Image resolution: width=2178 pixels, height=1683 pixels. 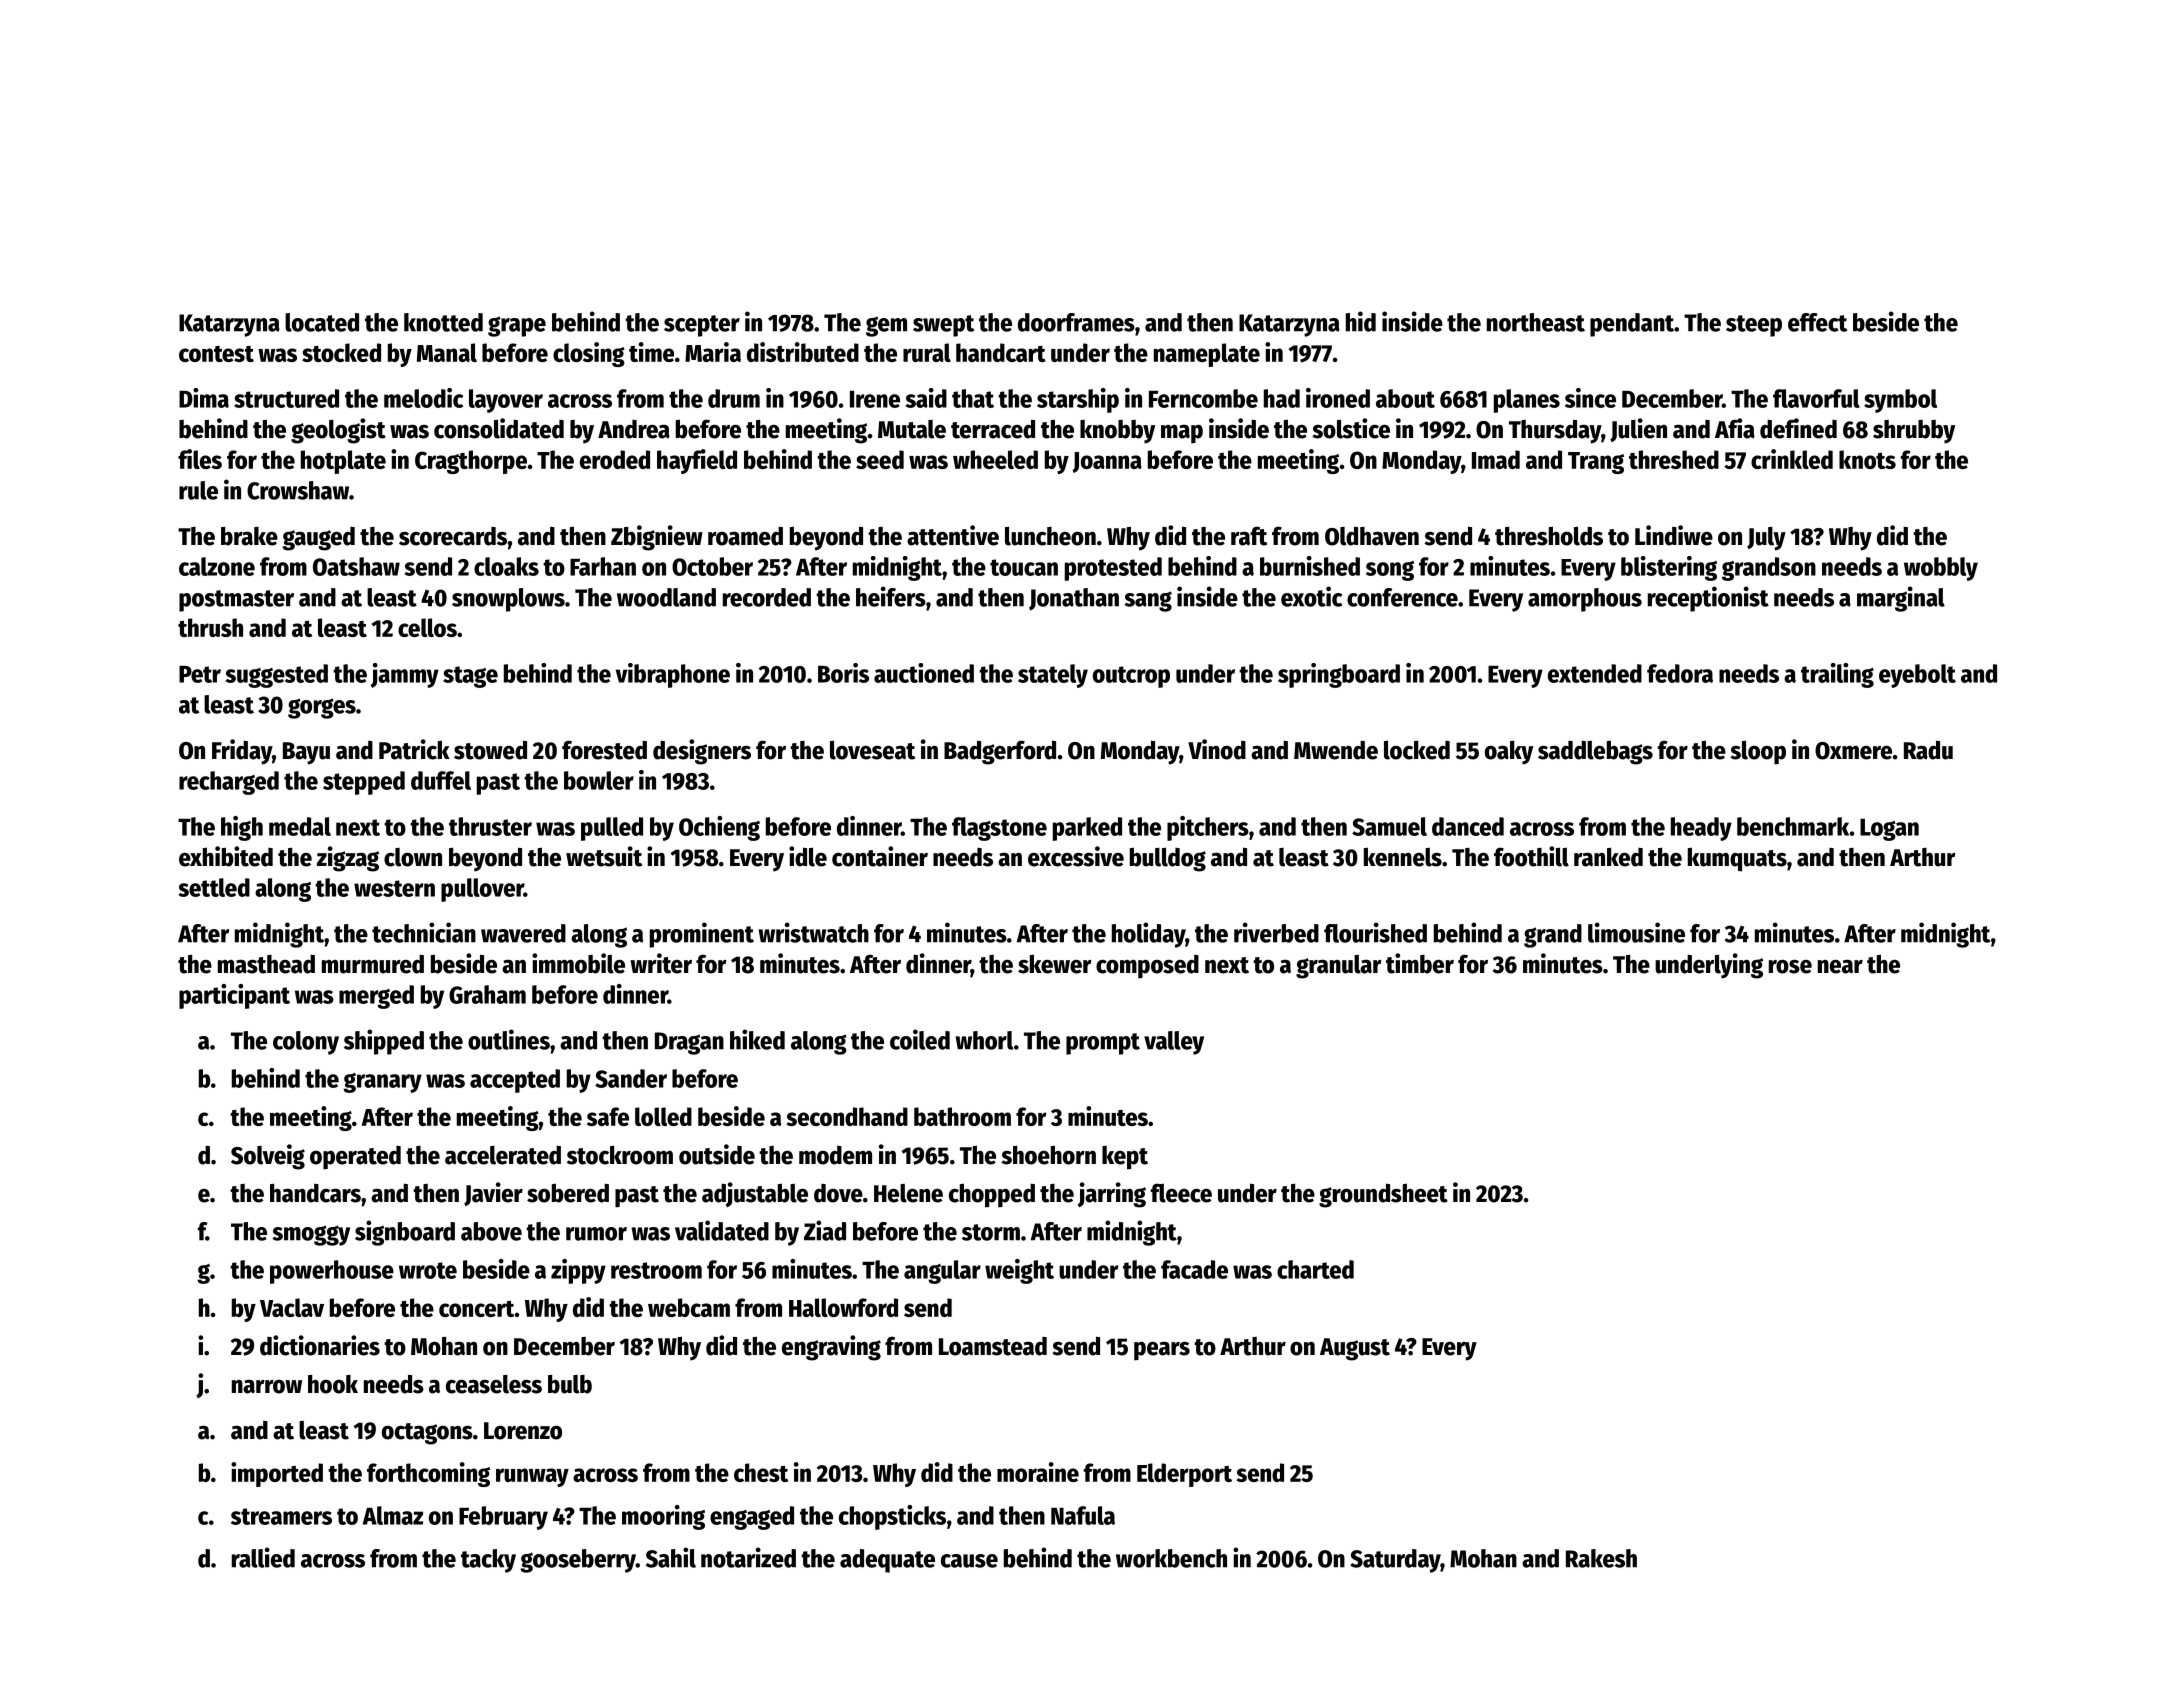 What do you see at coordinates (226, 856) in the screenshot?
I see `exhibited` at bounding box center [226, 856].
